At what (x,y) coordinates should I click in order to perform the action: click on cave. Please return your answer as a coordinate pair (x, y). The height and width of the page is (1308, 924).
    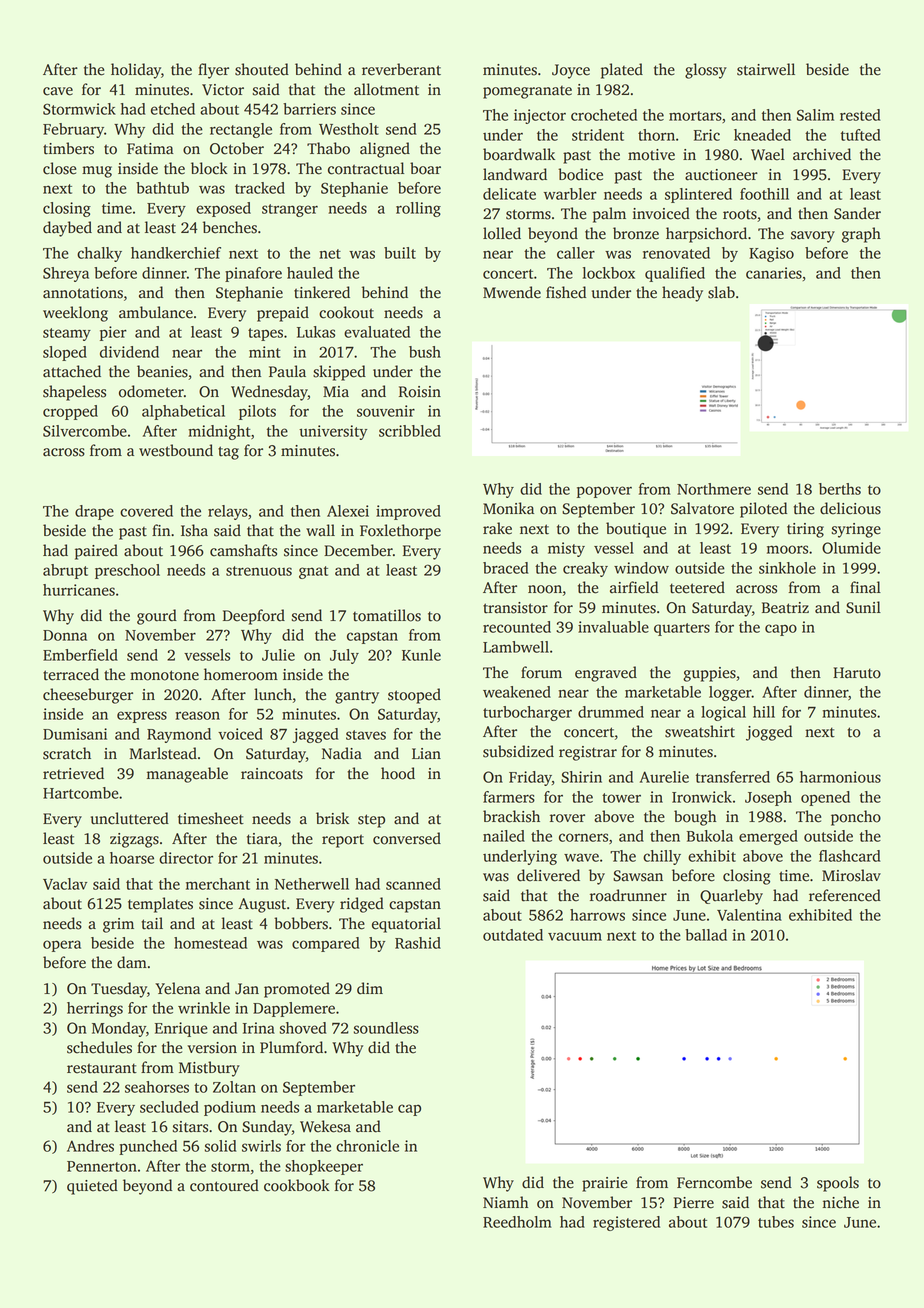
    Looking at the image, I should click on (58, 91).
